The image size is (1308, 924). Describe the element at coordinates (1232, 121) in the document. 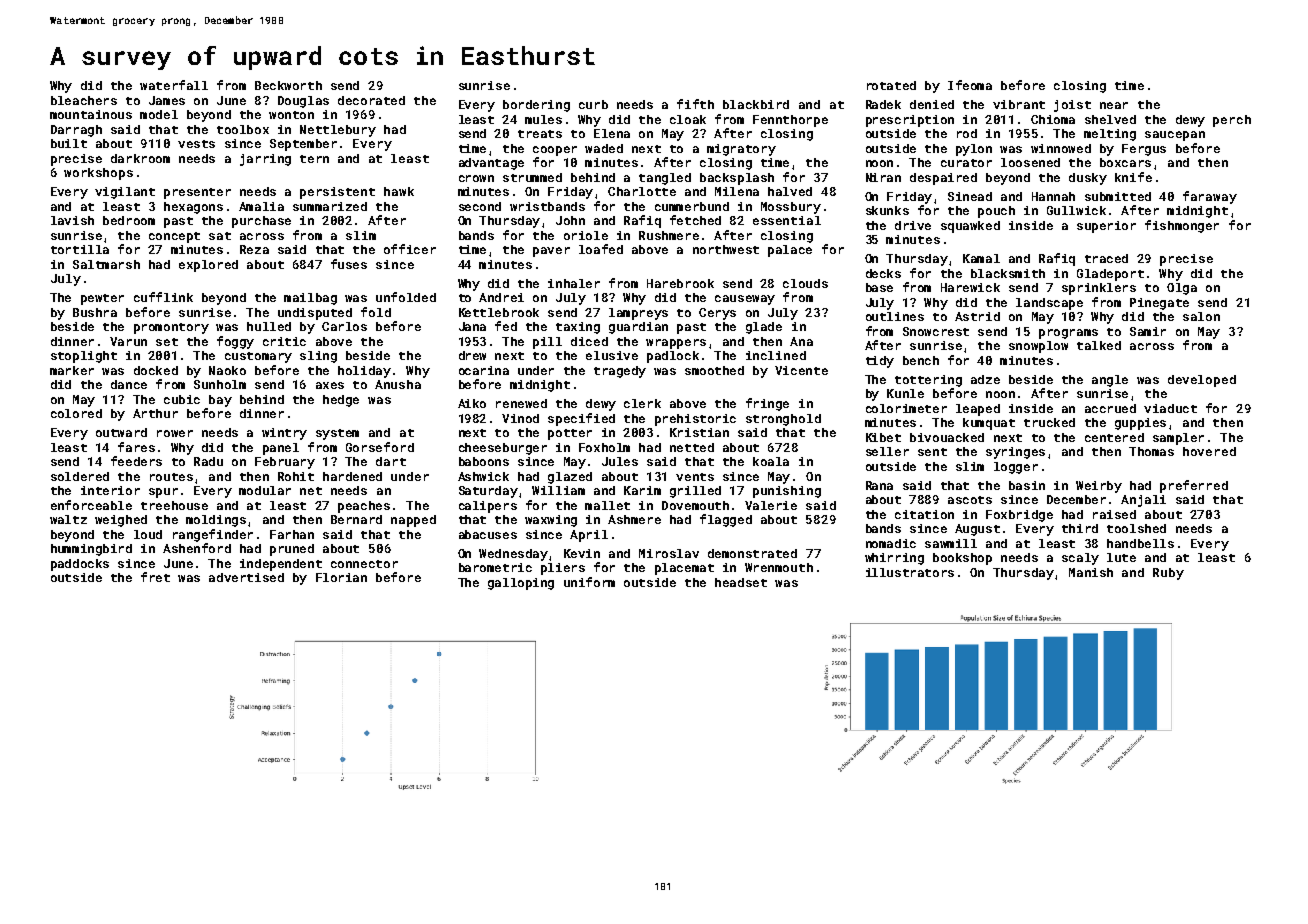

I see `perch` at that location.
